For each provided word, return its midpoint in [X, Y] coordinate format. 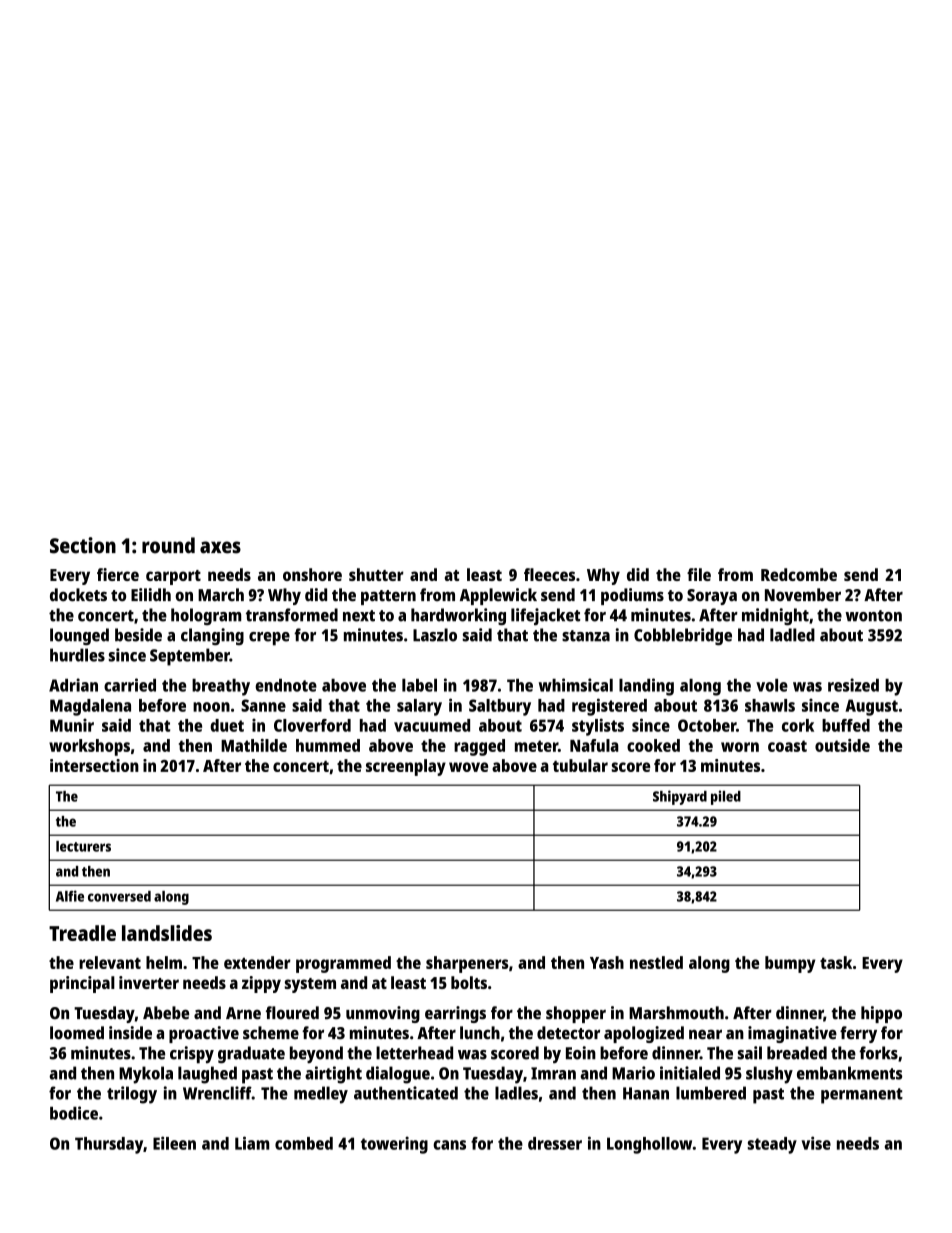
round [168, 545]
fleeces [549, 574]
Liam [252, 1143]
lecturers [83, 846]
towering [394, 1145]
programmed [343, 964]
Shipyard [680, 797]
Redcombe [799, 574]
